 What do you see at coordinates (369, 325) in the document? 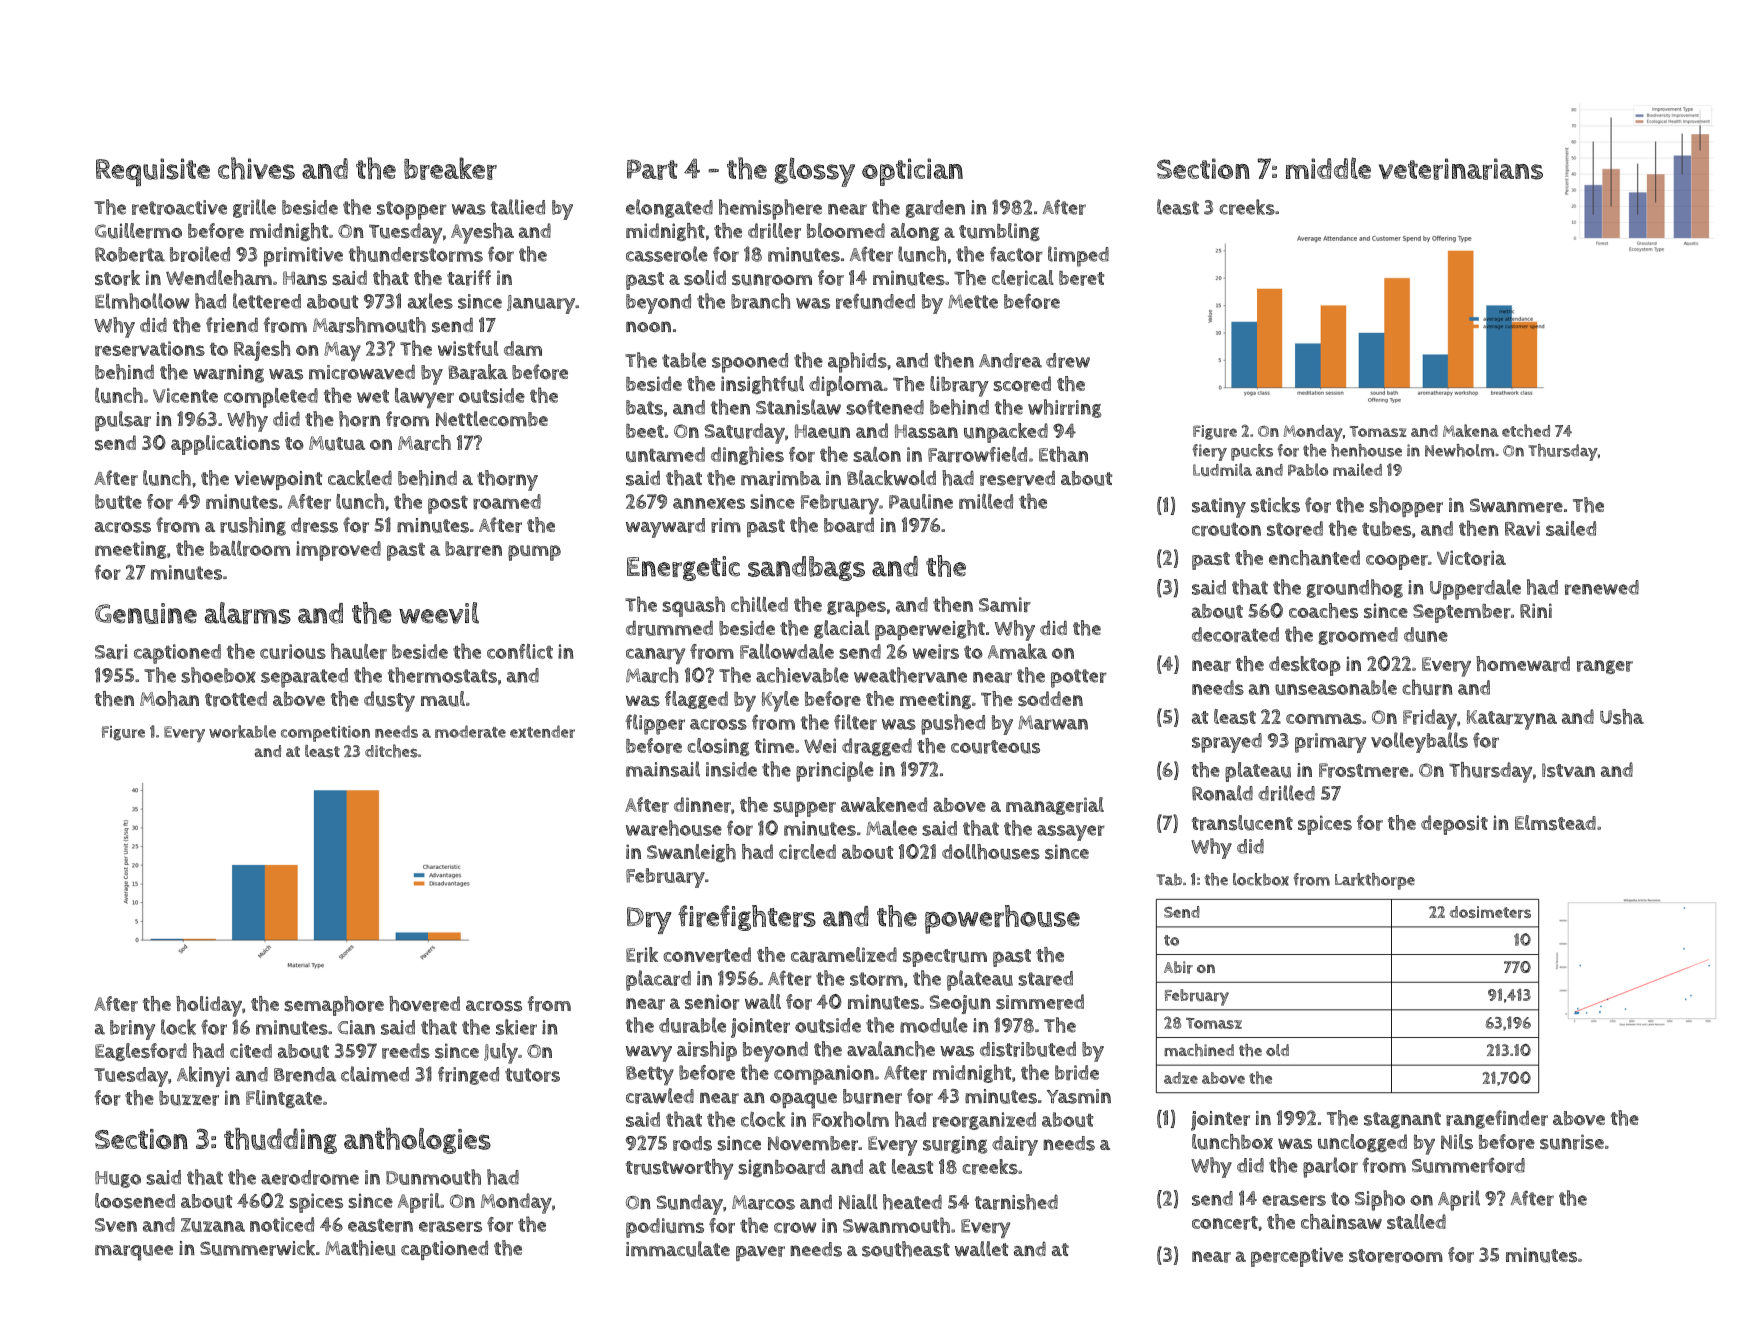
I see `Marshmouth` at bounding box center [369, 325].
